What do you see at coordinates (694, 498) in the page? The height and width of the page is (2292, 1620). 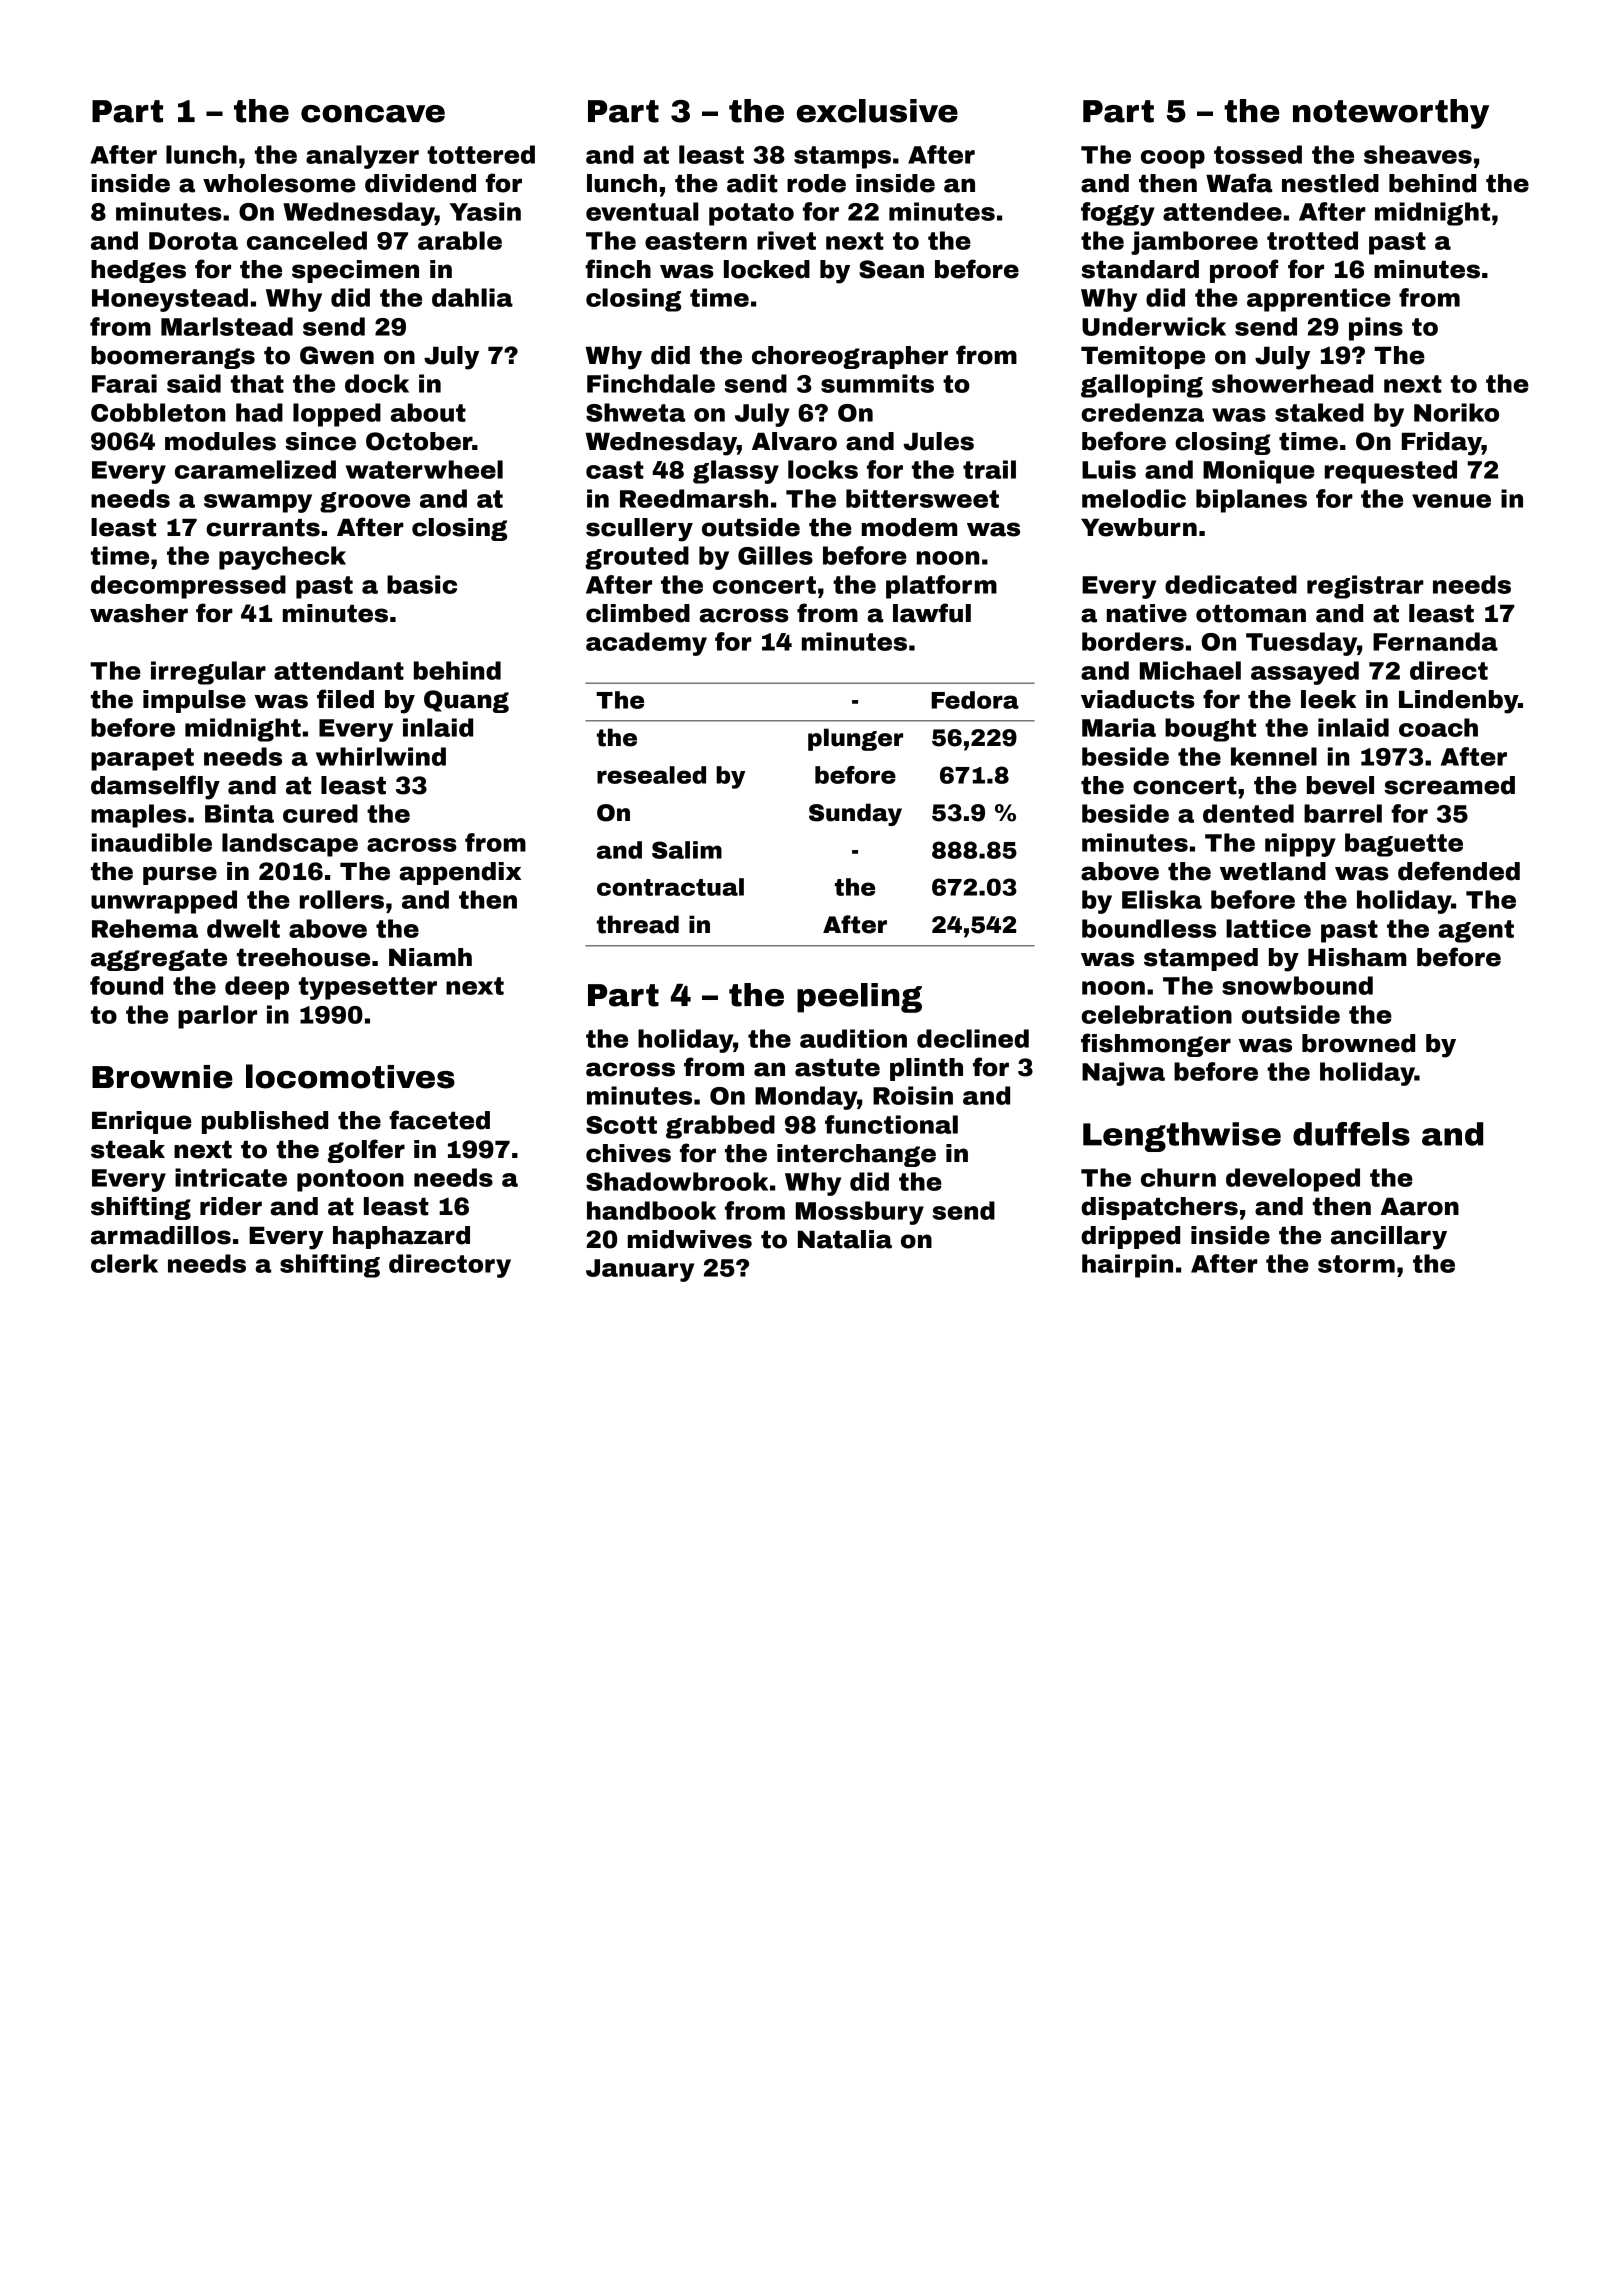 I see `Reedmarsh` at bounding box center [694, 498].
